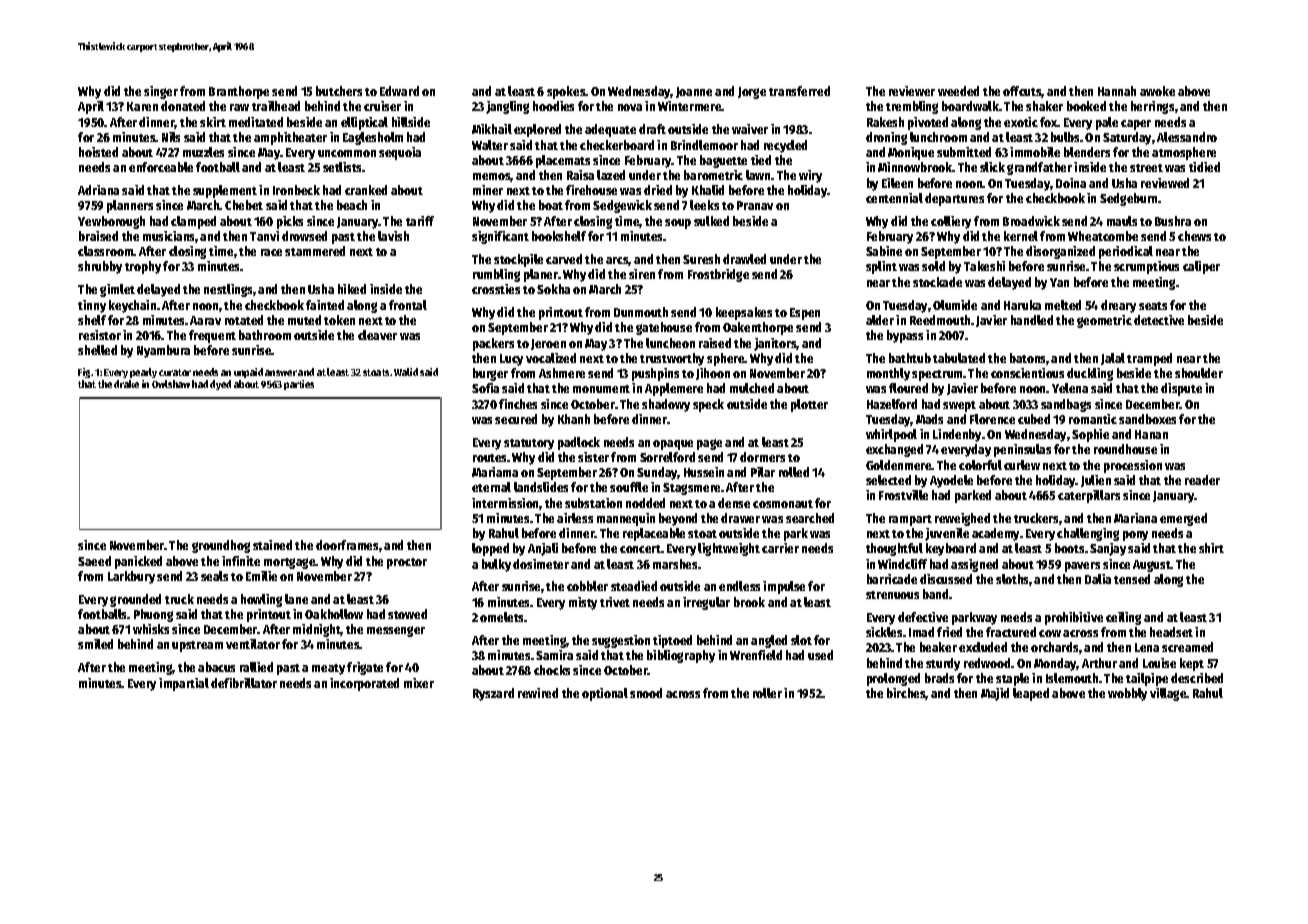 Image resolution: width=1308 pixels, height=924 pixels. What do you see at coordinates (304, 236) in the image?
I see `drowsed` at bounding box center [304, 236].
